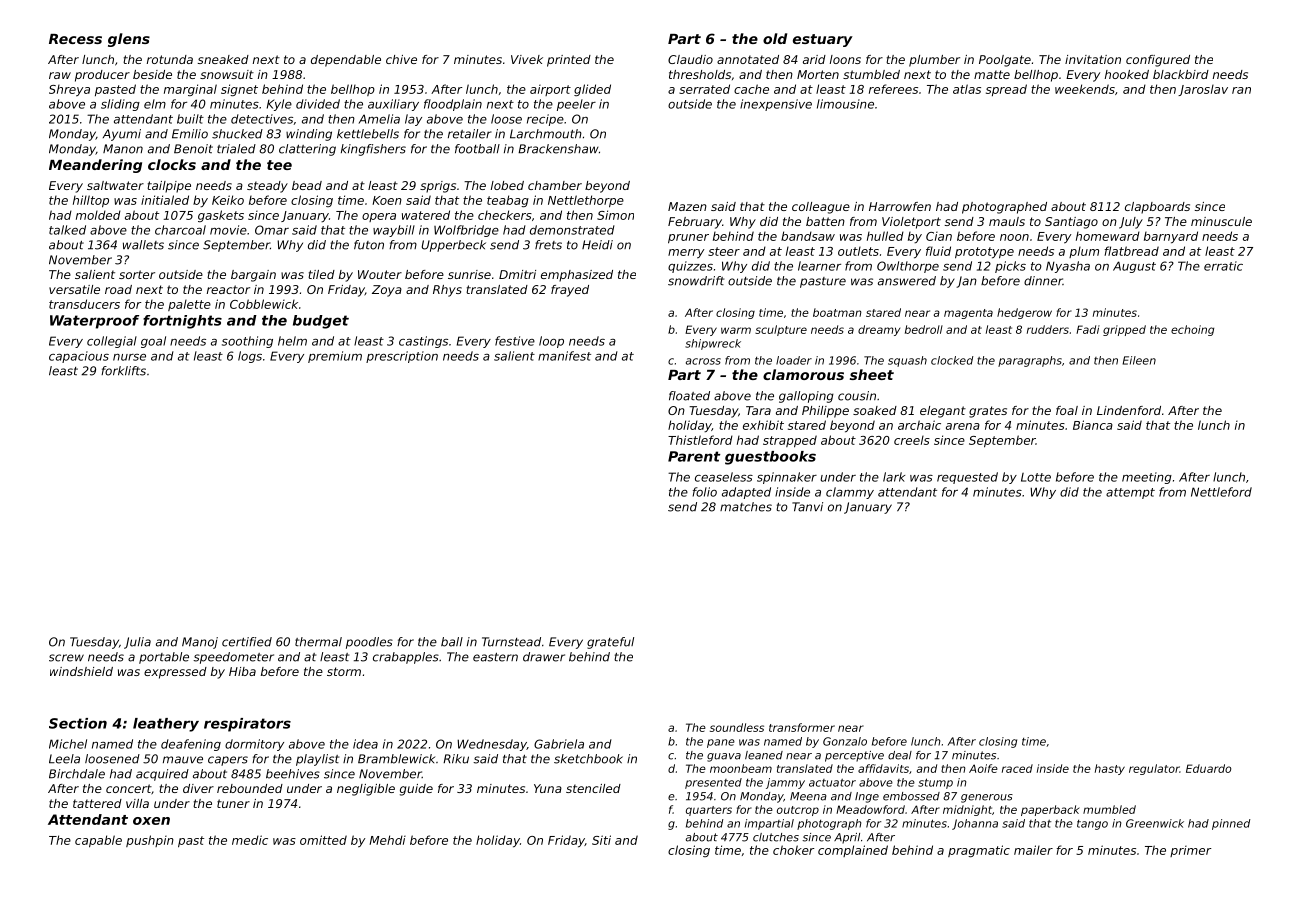  I want to click on manifest, so click(564, 356).
